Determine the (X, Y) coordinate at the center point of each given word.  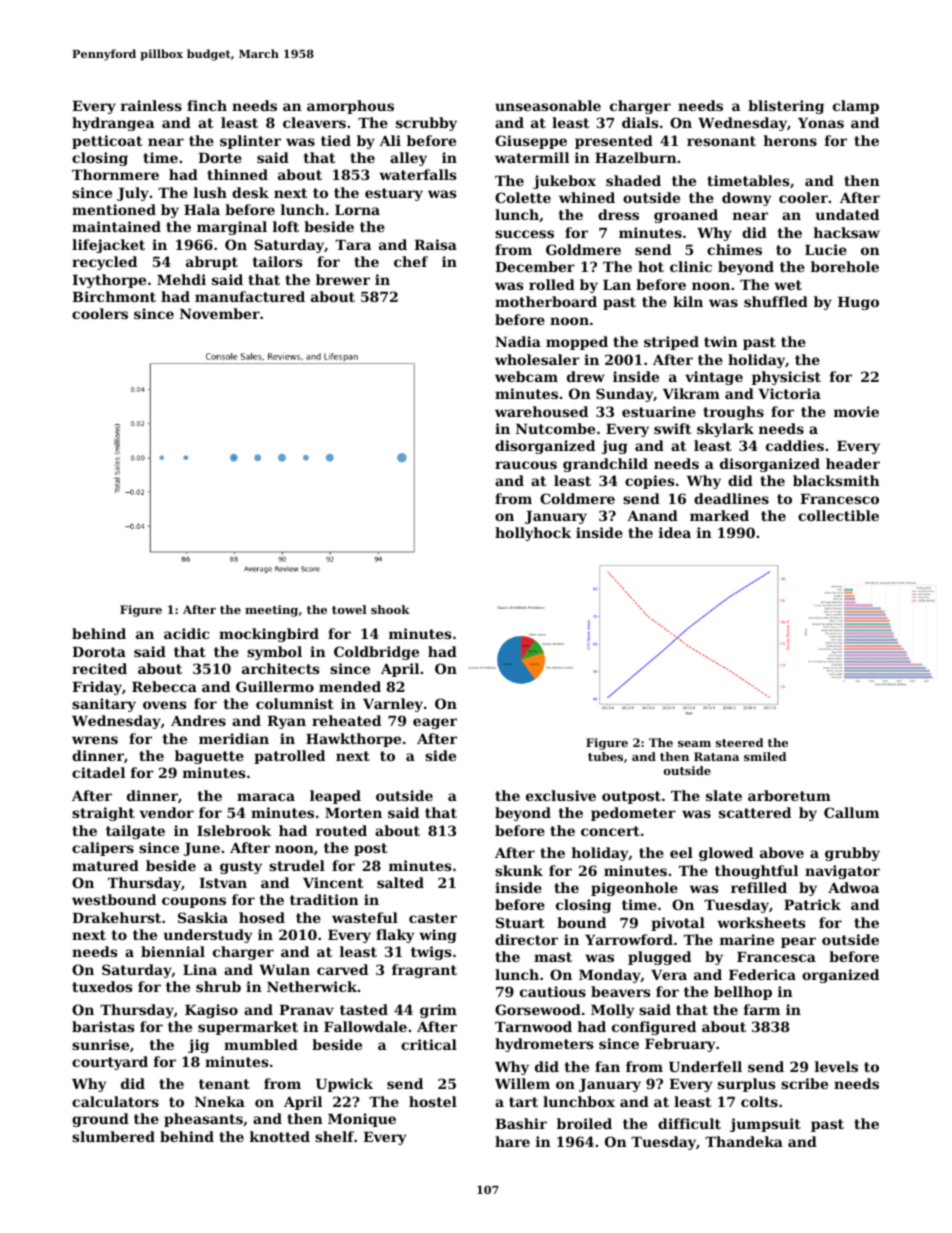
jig (198, 1046)
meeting (271, 611)
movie (856, 411)
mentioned (114, 209)
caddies (795, 445)
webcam (526, 376)
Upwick (344, 1085)
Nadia (518, 341)
